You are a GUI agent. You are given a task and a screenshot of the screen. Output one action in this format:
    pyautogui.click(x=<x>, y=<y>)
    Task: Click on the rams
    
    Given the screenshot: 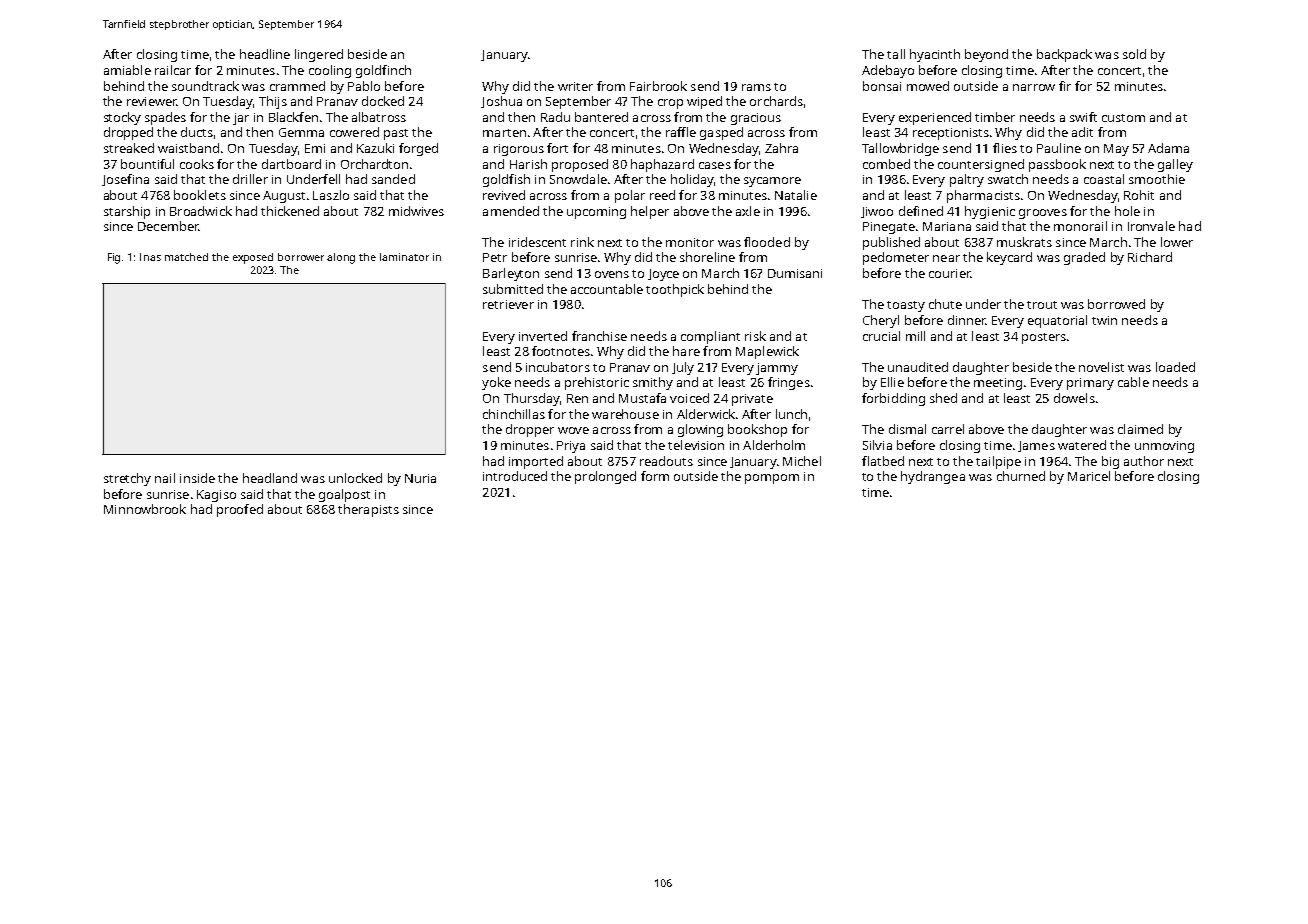 What is the action you would take?
    pyautogui.click(x=756, y=87)
